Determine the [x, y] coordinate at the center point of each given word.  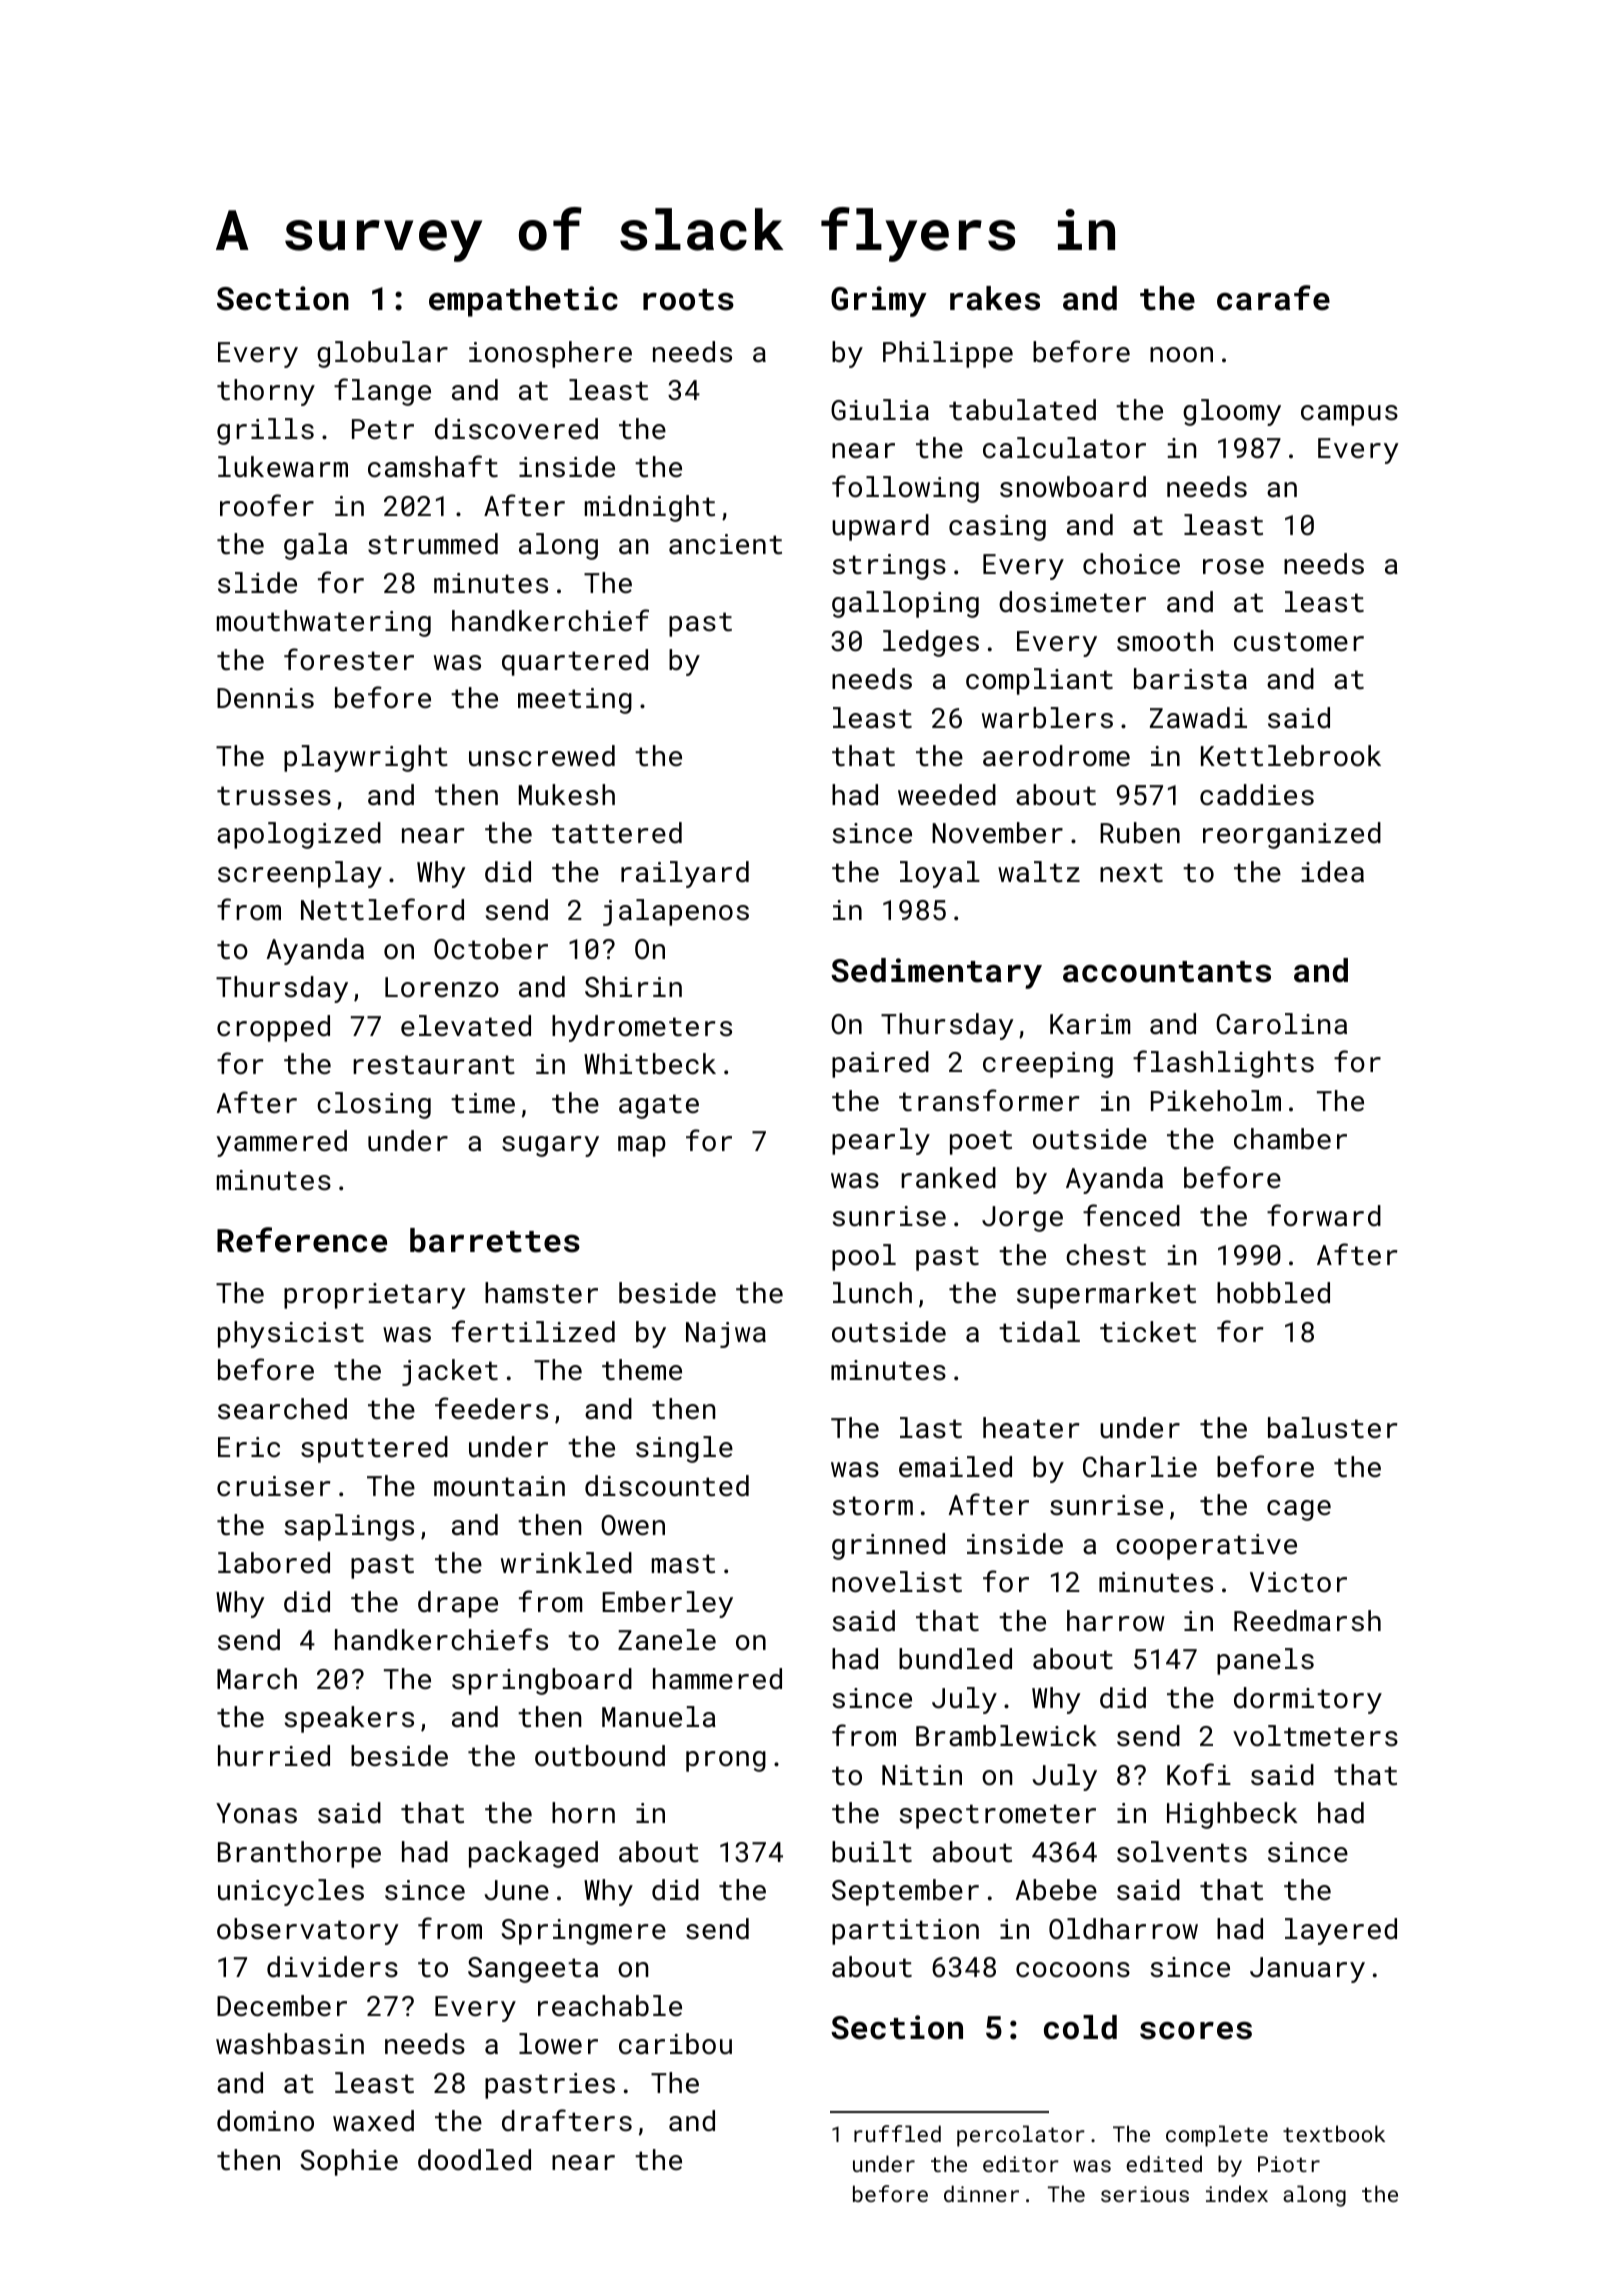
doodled [474, 2160]
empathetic [523, 301]
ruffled [897, 2133]
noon [1181, 355]
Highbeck [1232, 1815]
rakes [995, 298]
